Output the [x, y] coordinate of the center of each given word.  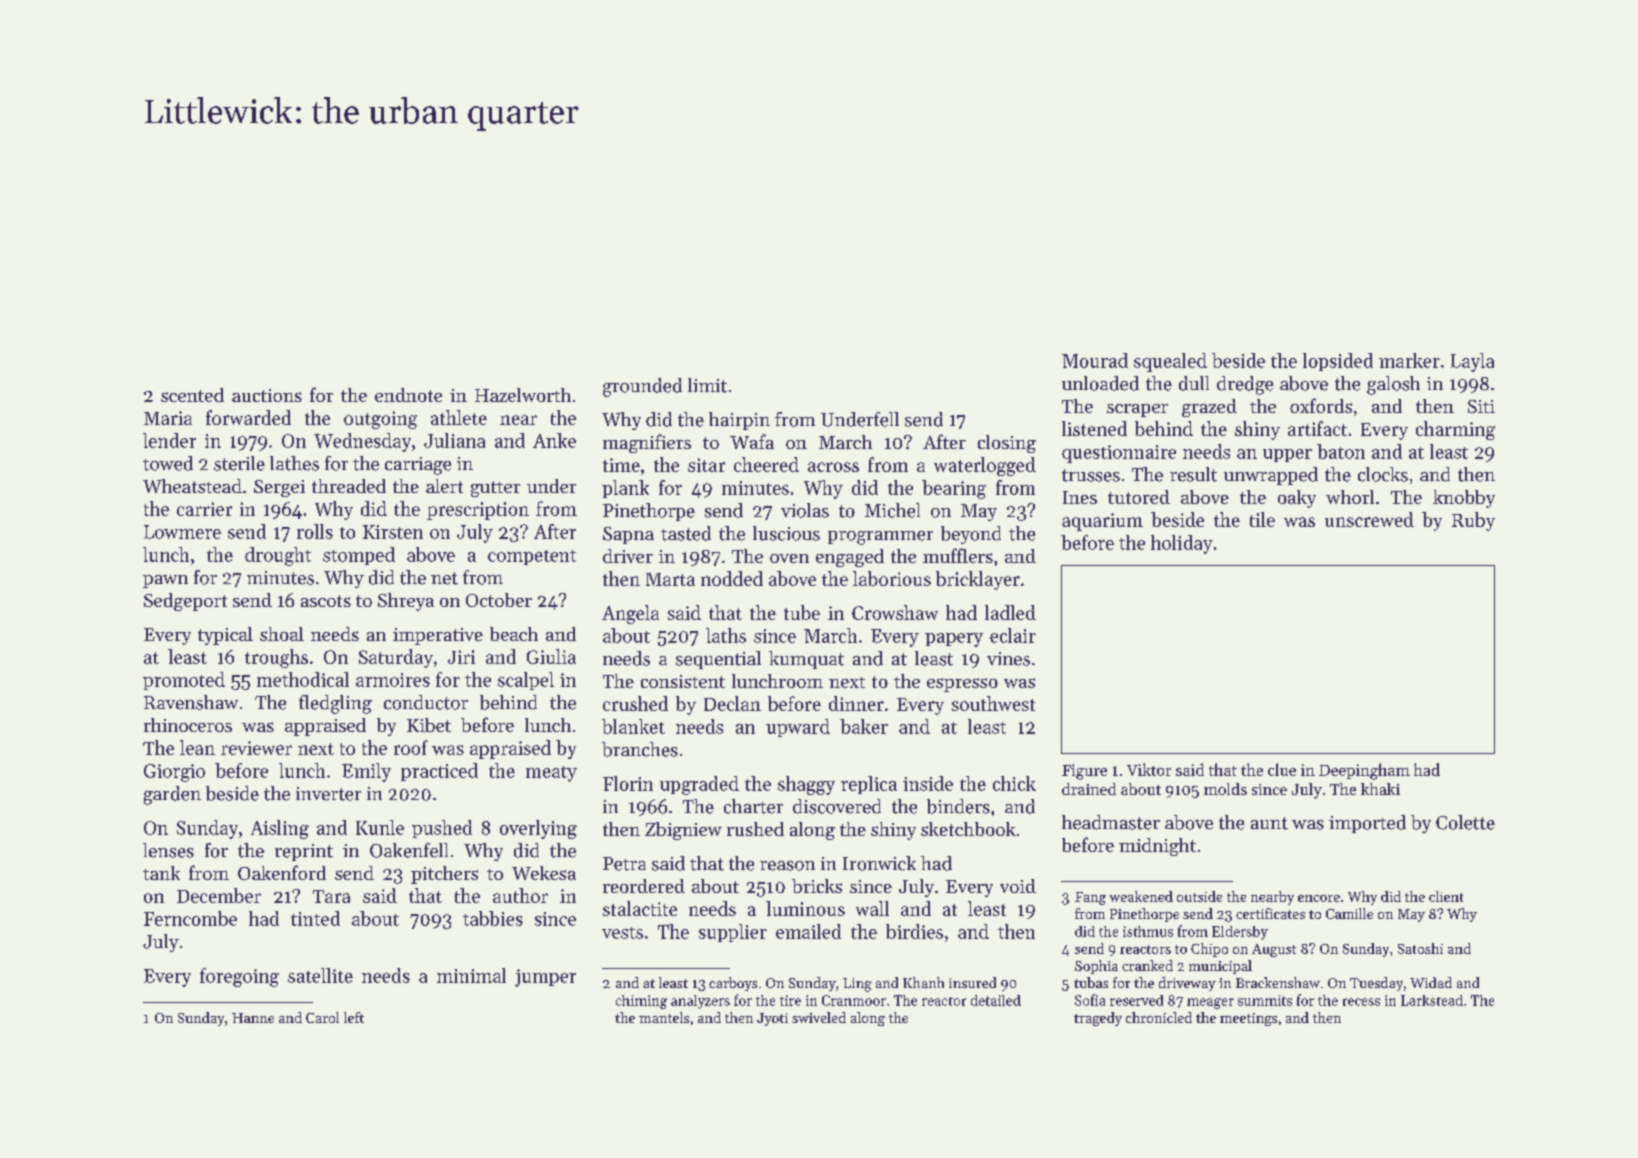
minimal [471, 975]
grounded [642, 387]
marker [1409, 360]
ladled [1010, 612]
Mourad [1095, 360]
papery [954, 640]
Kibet [429, 725]
